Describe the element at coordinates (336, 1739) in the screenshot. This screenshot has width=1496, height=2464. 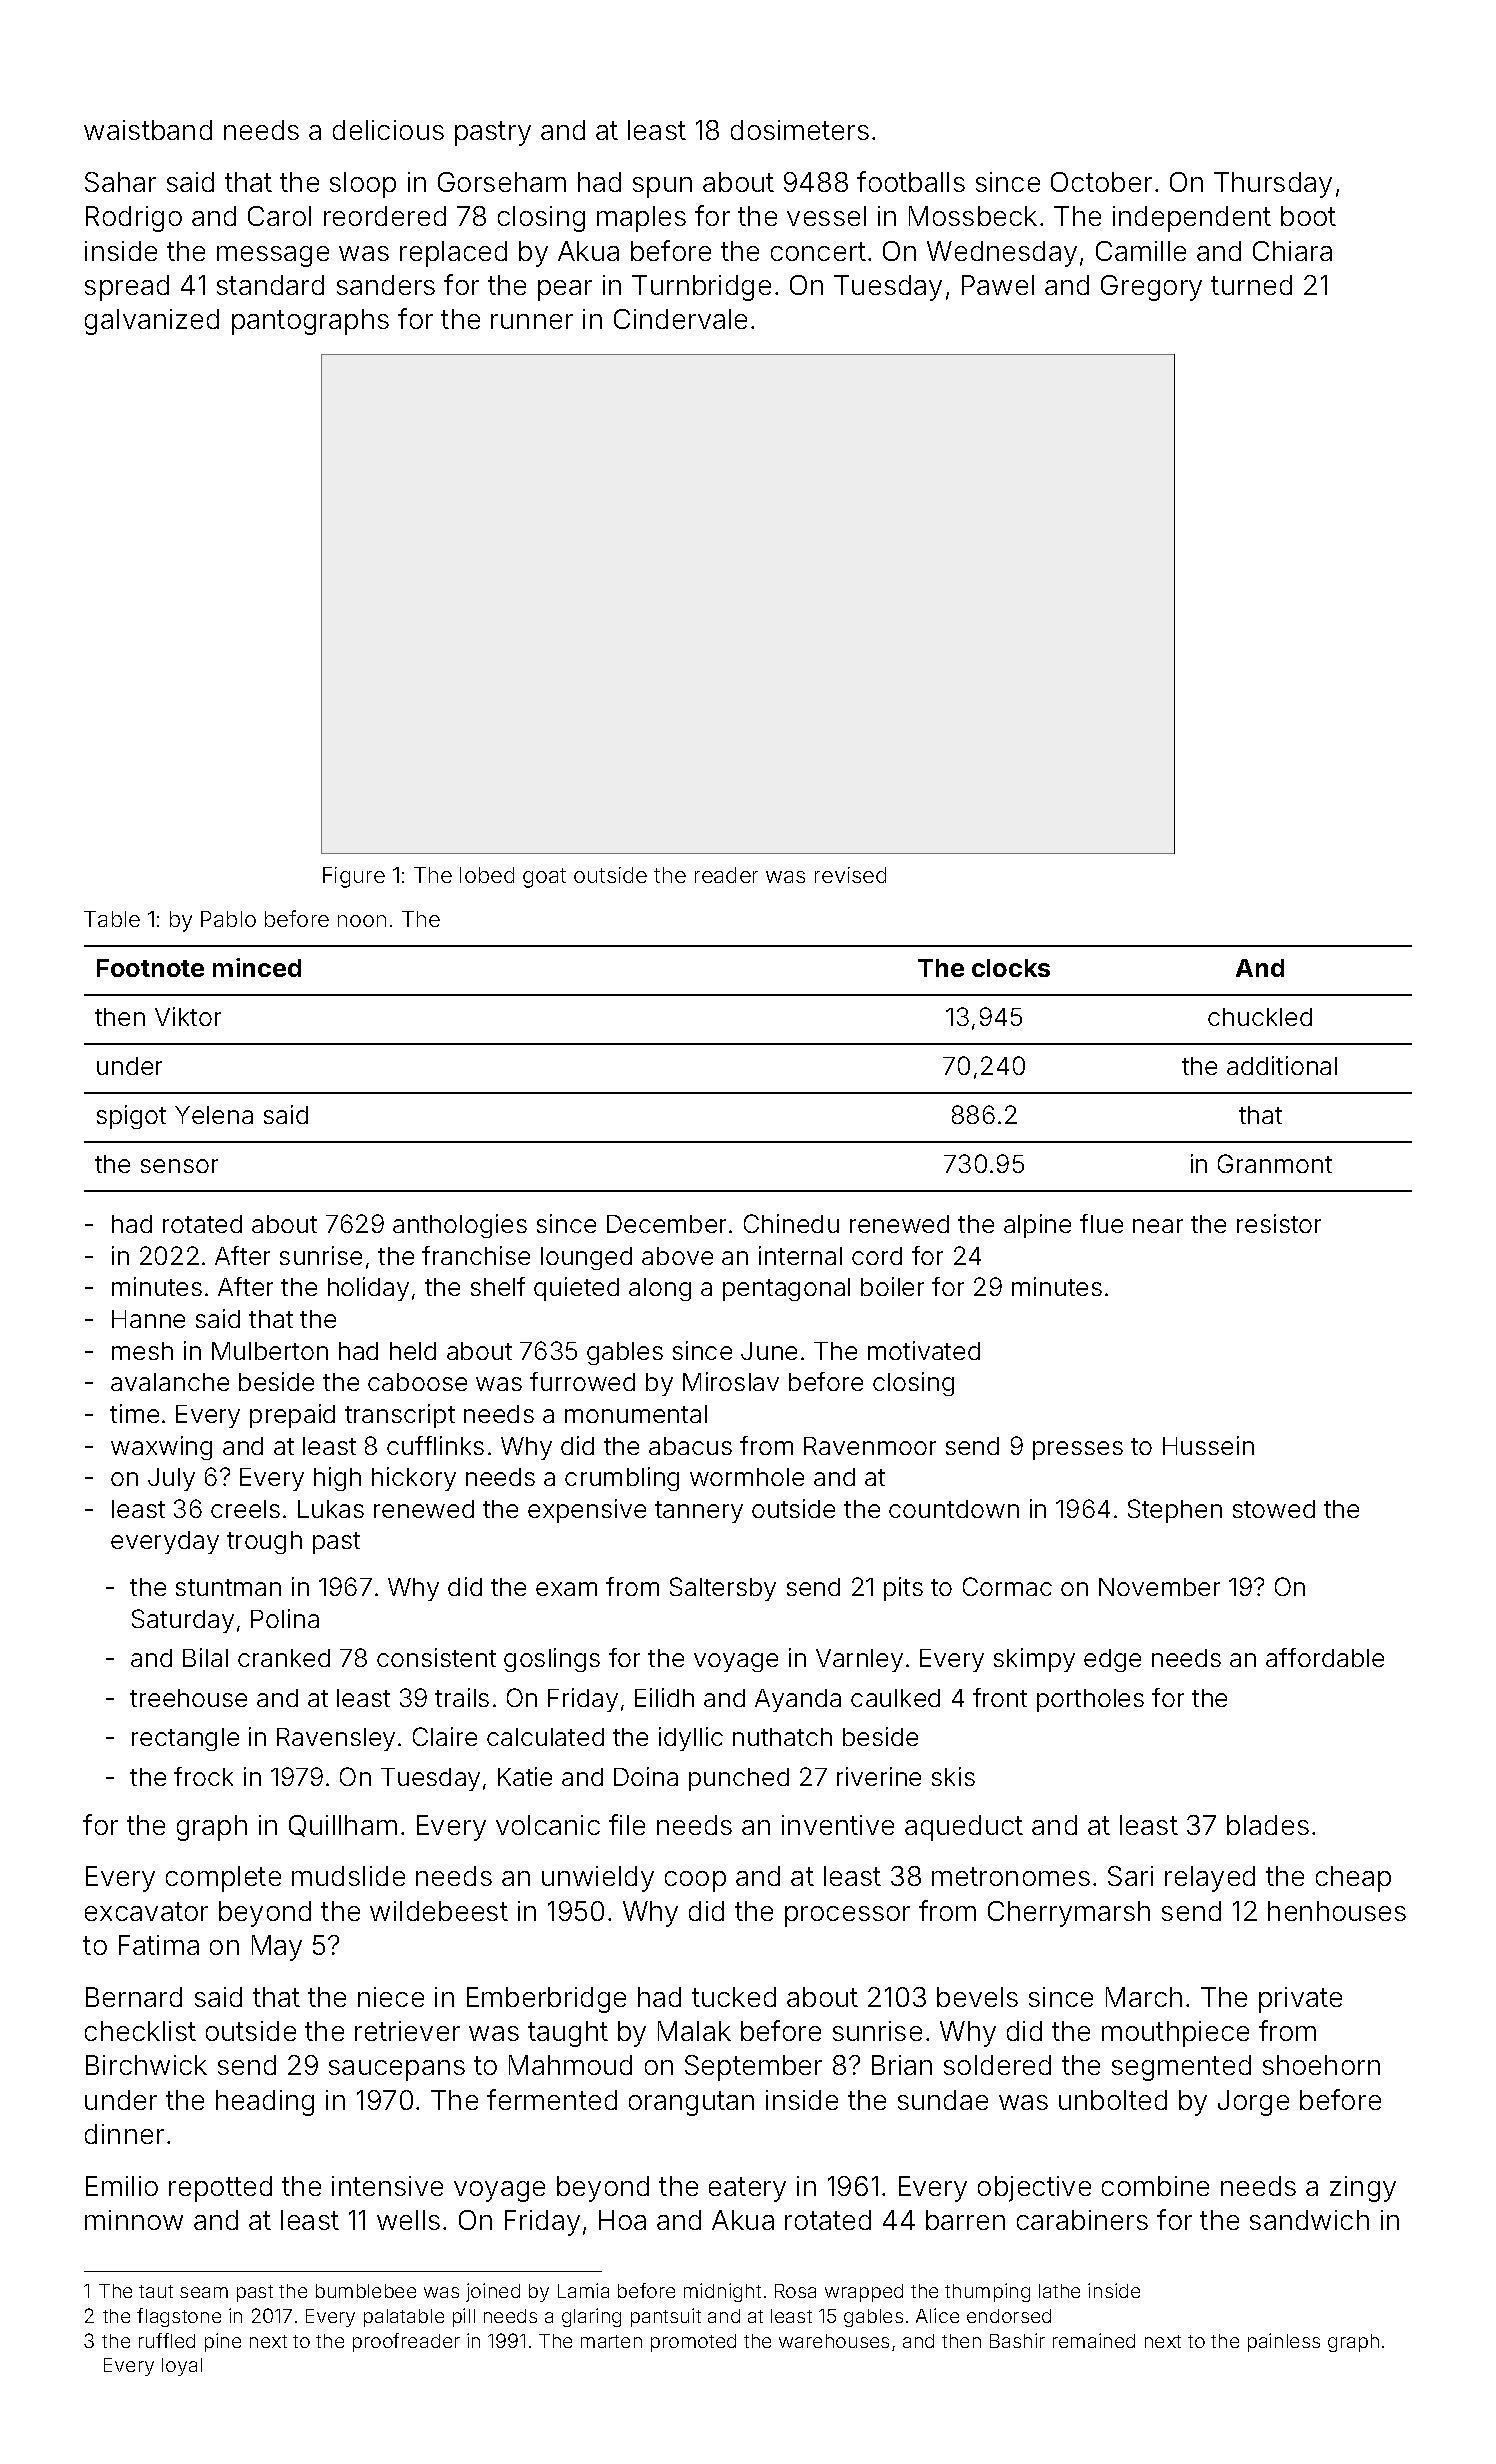
I see `Ravensley` at that location.
